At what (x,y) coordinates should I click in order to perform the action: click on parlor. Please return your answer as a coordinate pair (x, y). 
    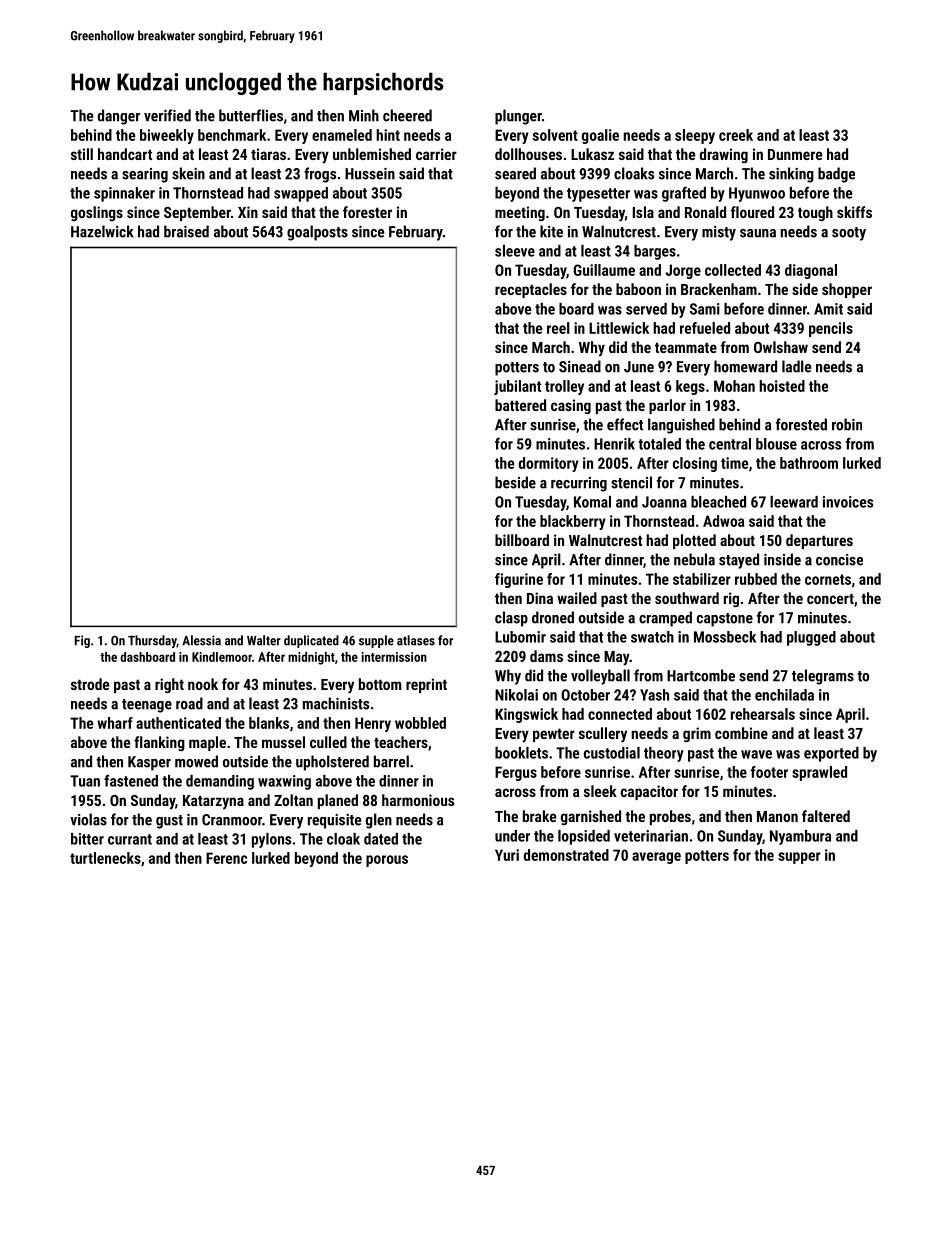
    Looking at the image, I should click on (667, 406).
